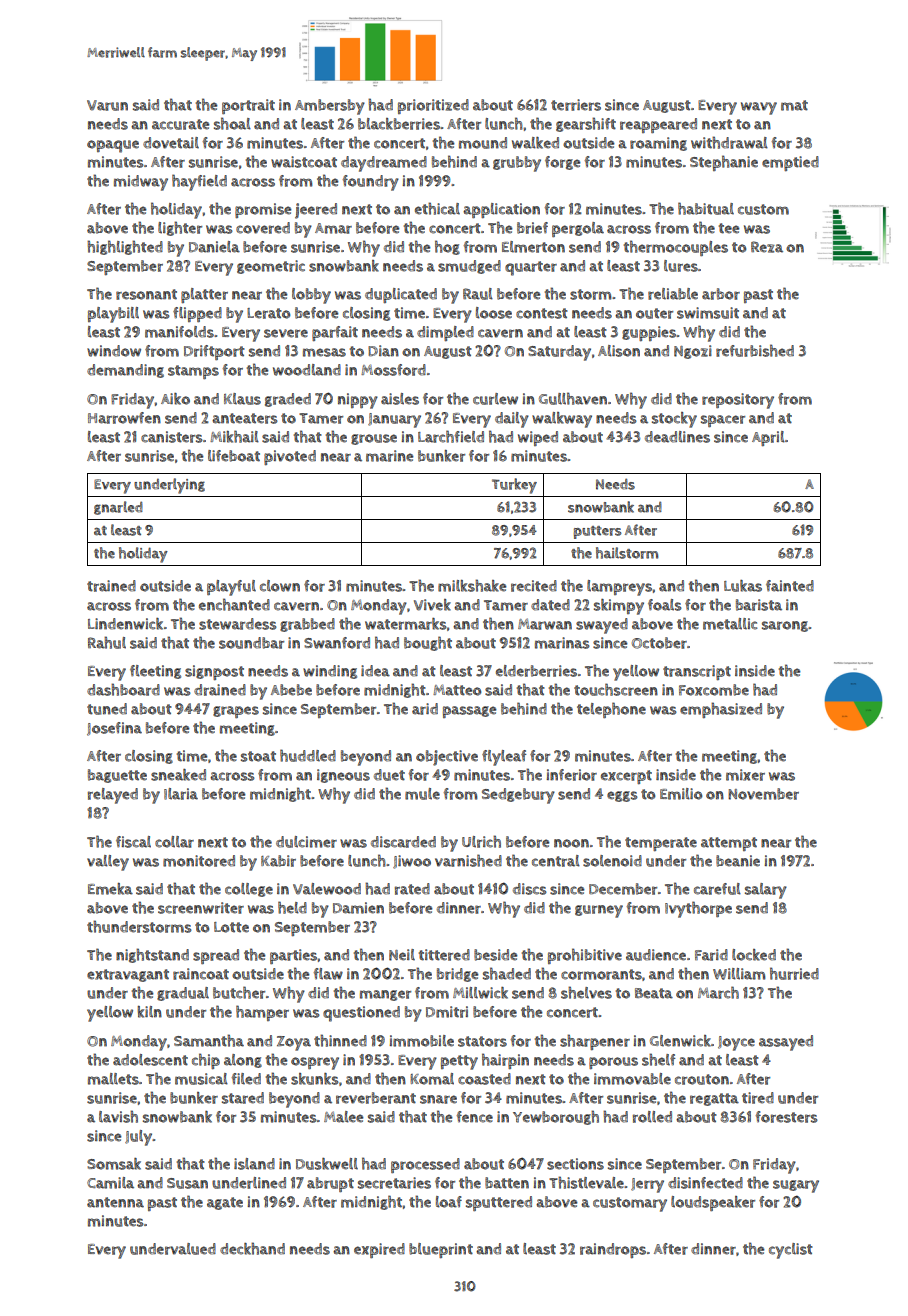  Describe the element at coordinates (118, 508) in the page. I see `gnarled` at that location.
